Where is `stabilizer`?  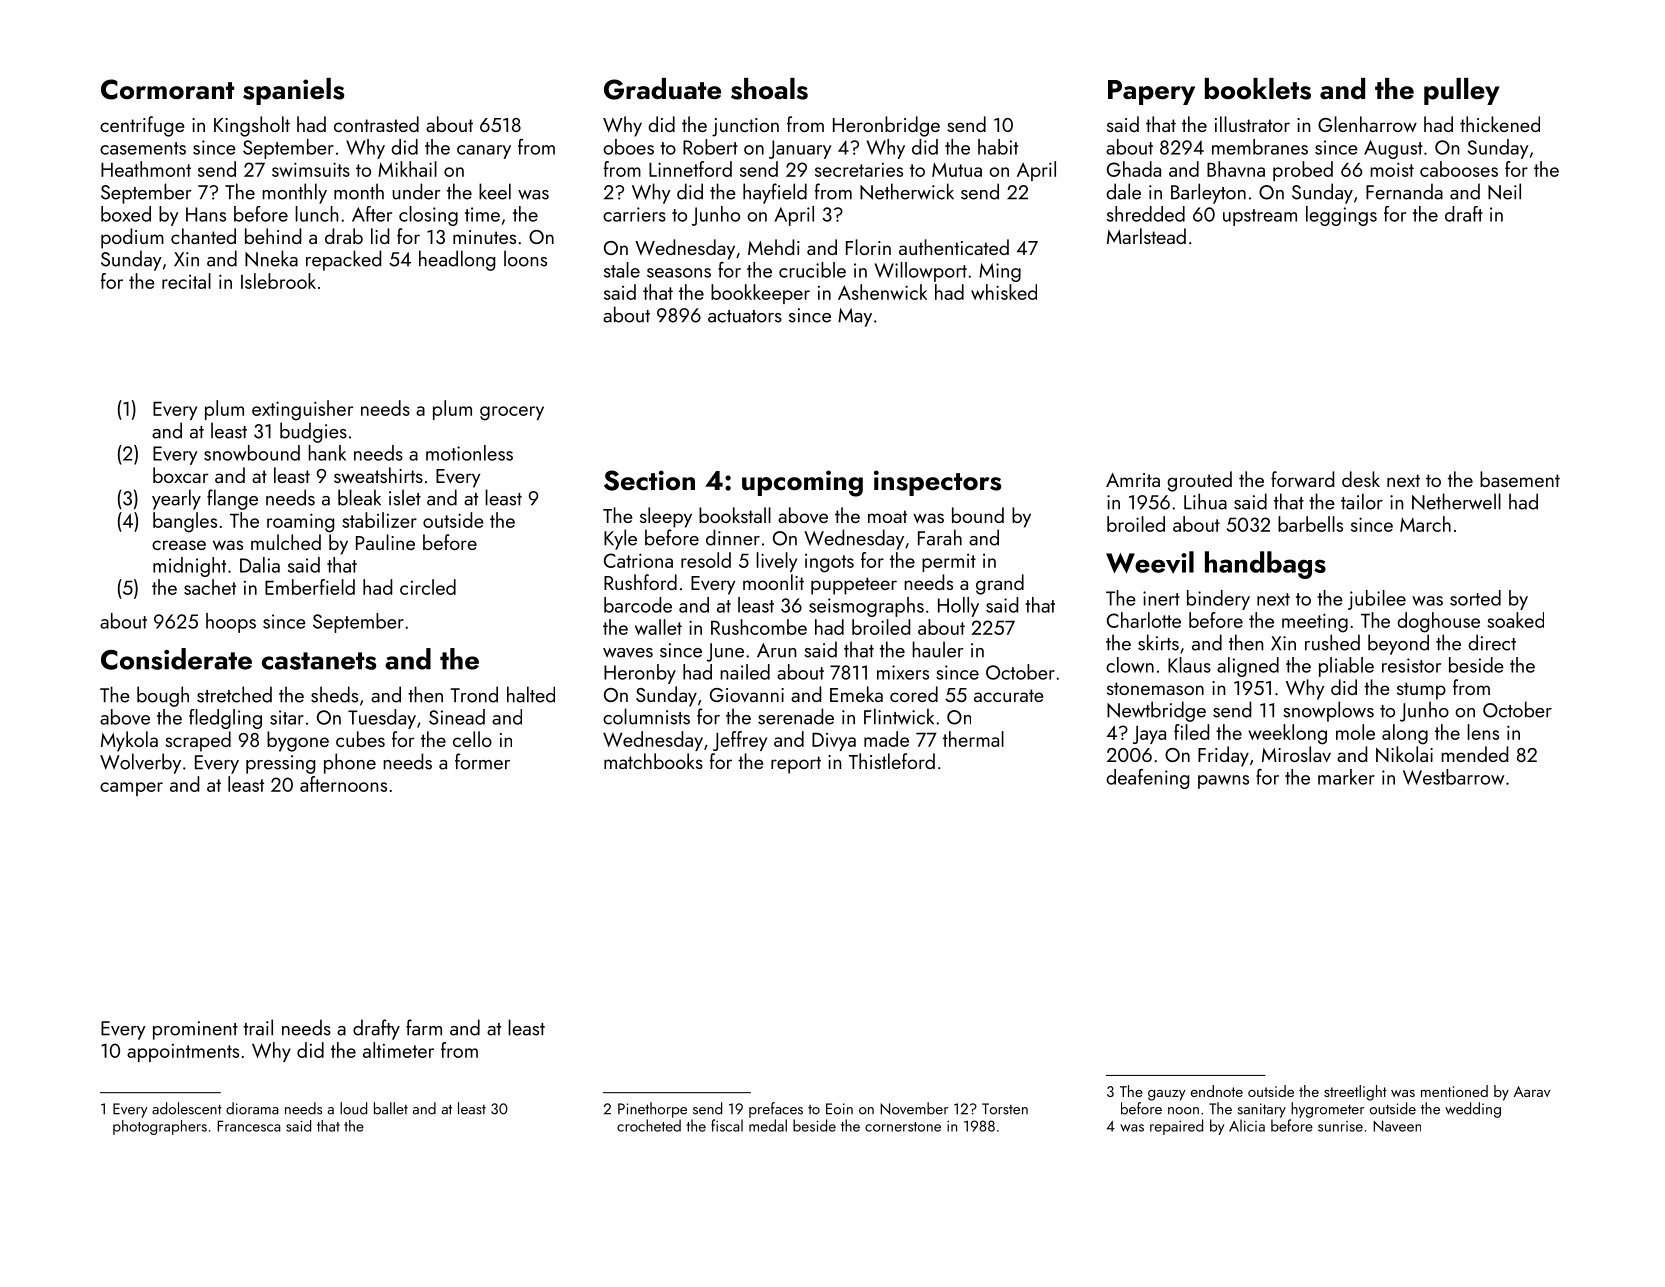 stabilizer is located at coordinates (379, 520).
